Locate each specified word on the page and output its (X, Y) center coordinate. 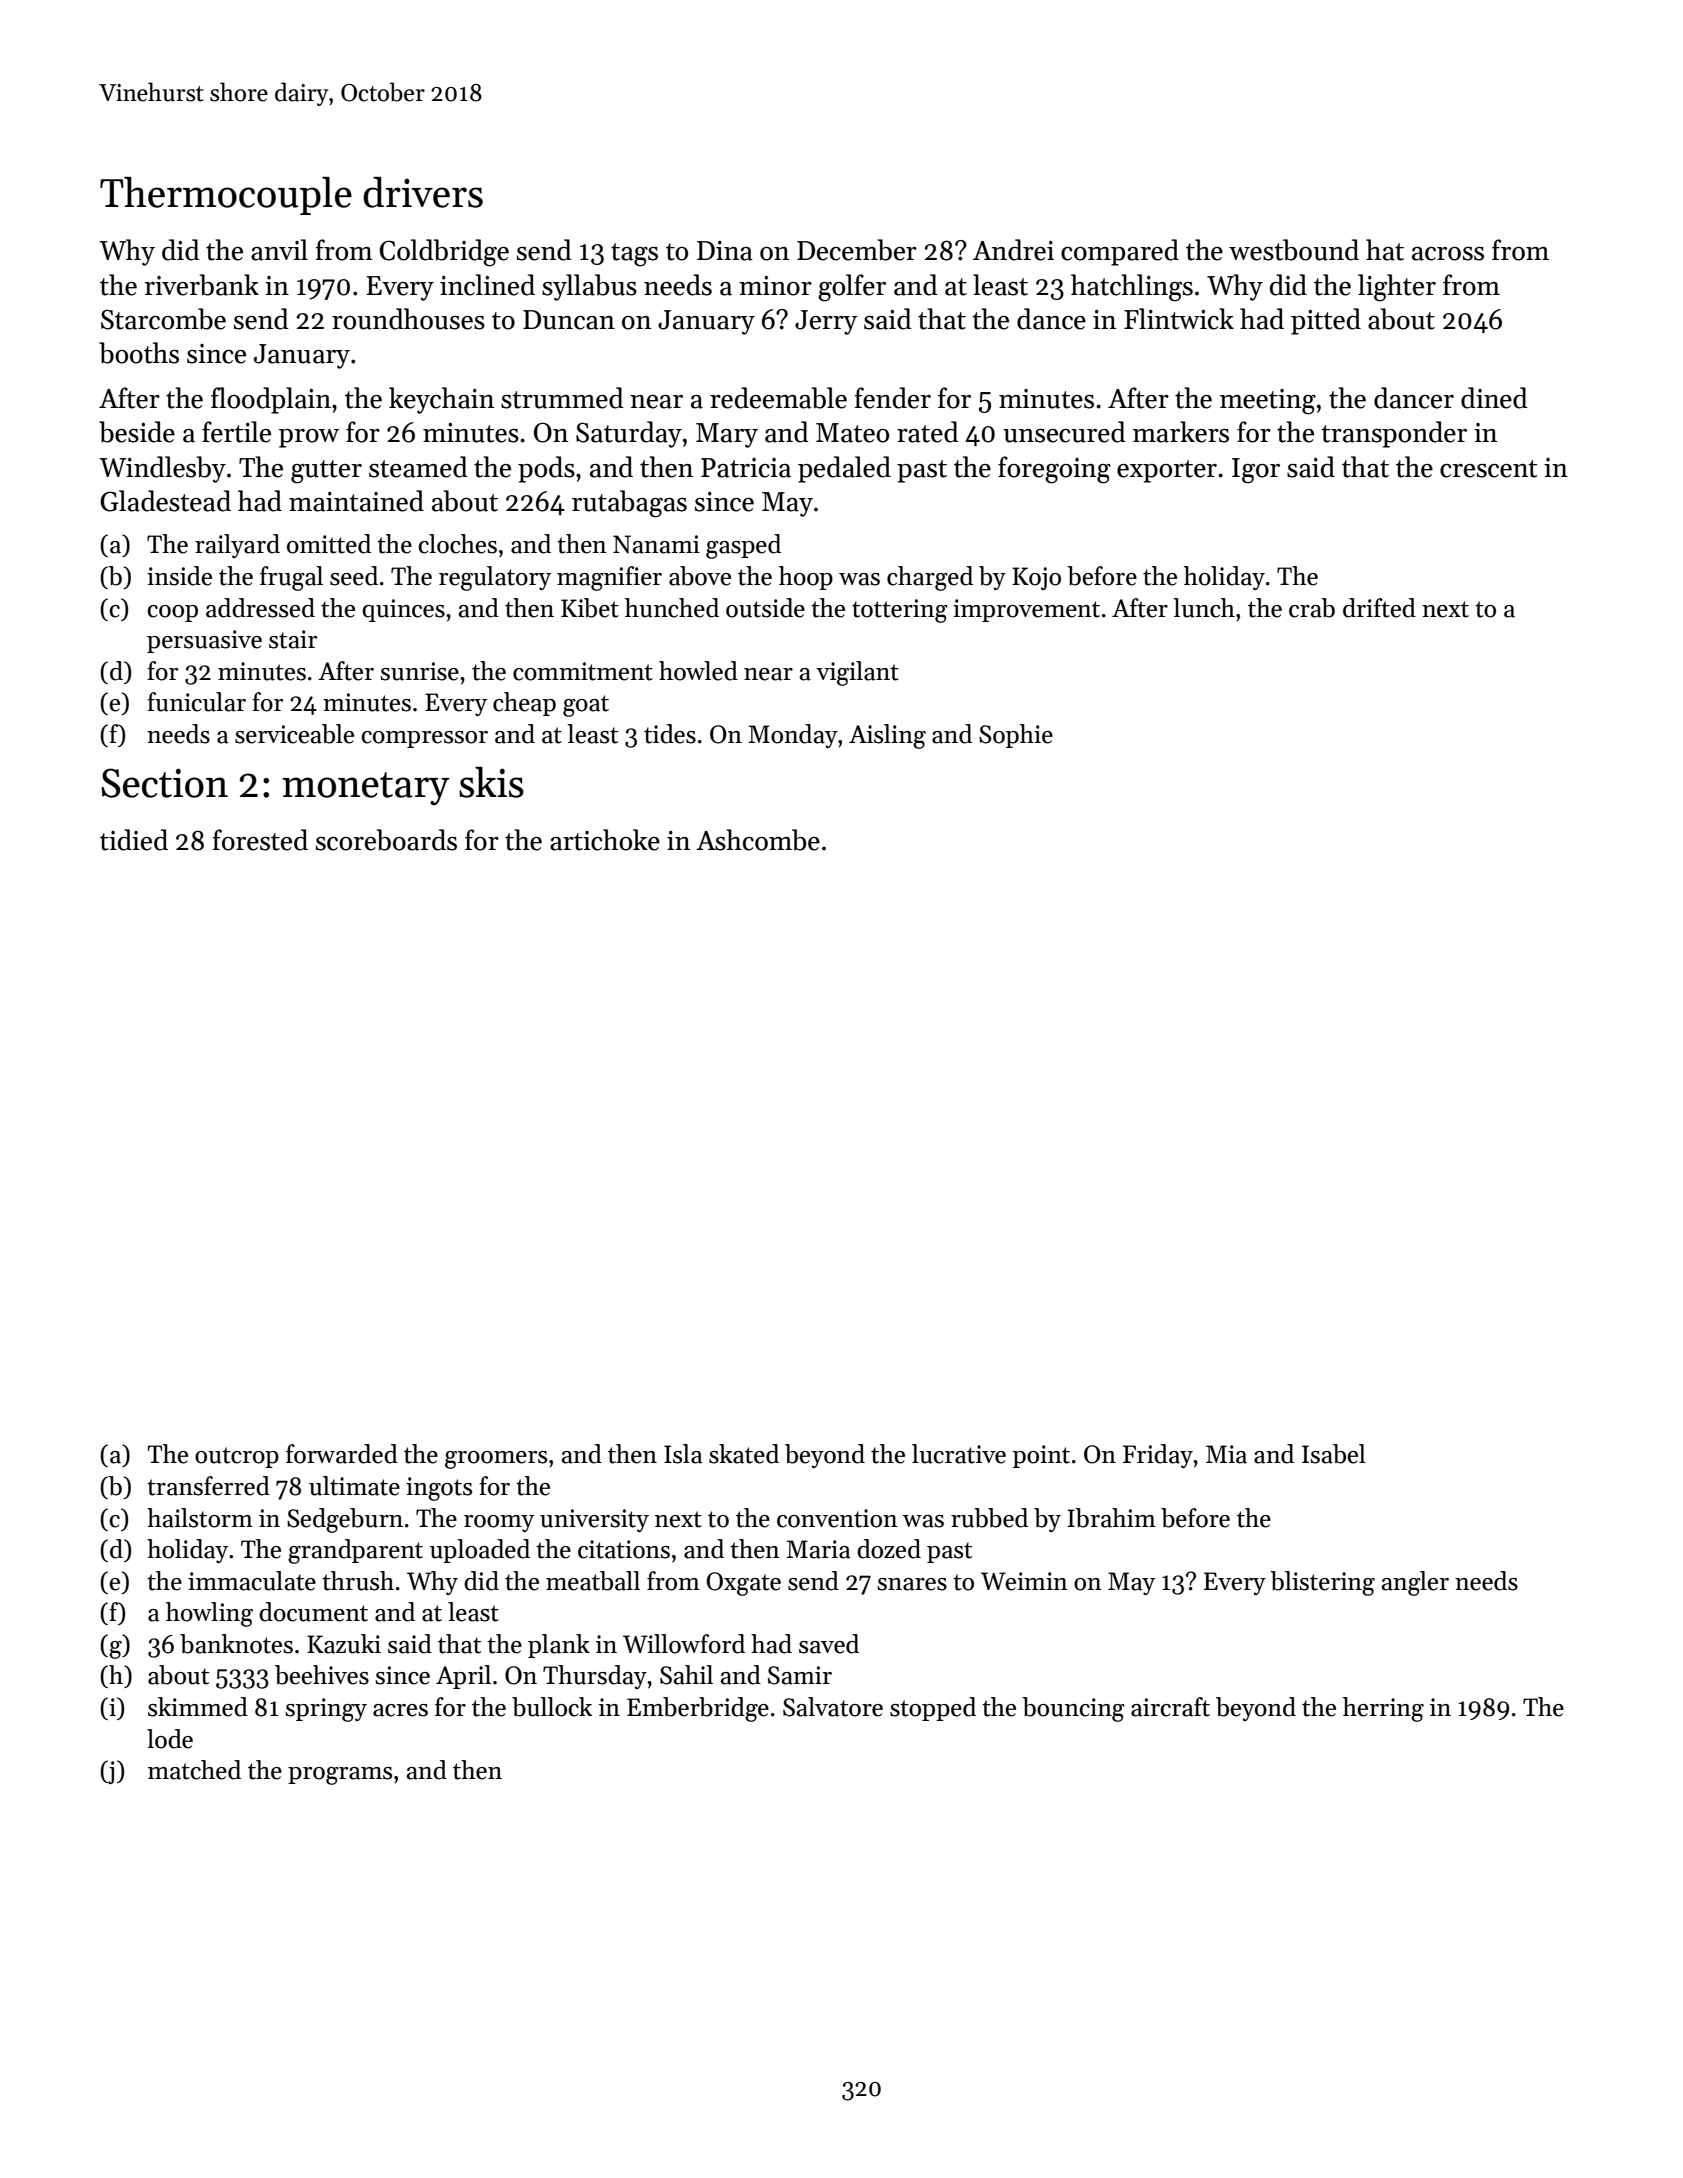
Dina (725, 251)
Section (164, 783)
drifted (1379, 608)
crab (1312, 608)
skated (744, 1454)
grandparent (355, 1551)
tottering (900, 611)
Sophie (1016, 736)
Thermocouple (226, 196)
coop (172, 613)
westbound (1294, 250)
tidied (134, 840)
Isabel (1334, 1454)
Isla (683, 1454)
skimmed (198, 1707)
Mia (1226, 1454)
